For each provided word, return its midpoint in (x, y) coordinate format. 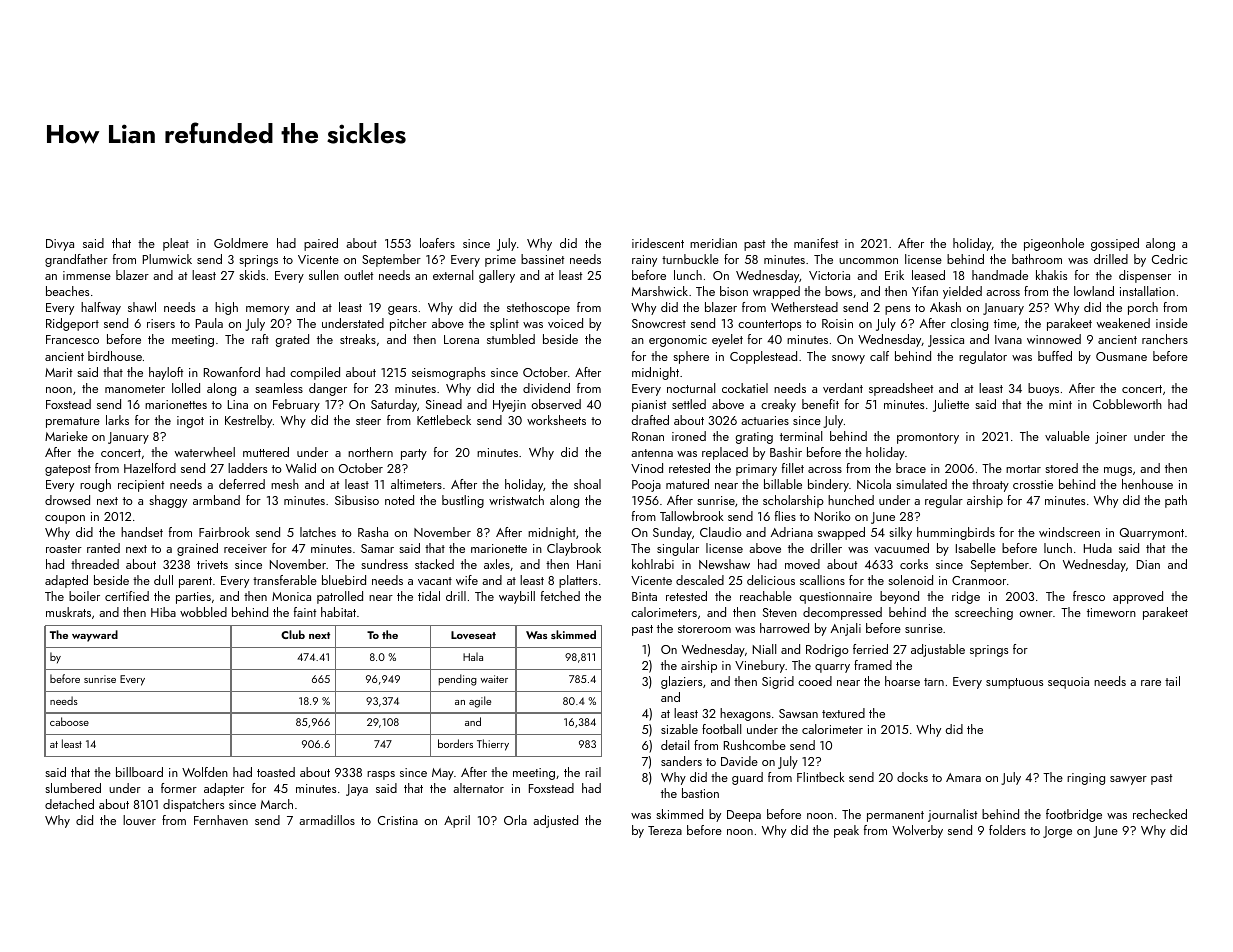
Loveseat (473, 635)
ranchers (1165, 339)
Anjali (846, 629)
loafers (437, 243)
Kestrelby (248, 421)
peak (846, 831)
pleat (176, 244)
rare (1151, 683)
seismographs (448, 373)
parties (193, 598)
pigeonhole (1054, 244)
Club (293, 634)
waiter (494, 679)
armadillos (327, 820)
